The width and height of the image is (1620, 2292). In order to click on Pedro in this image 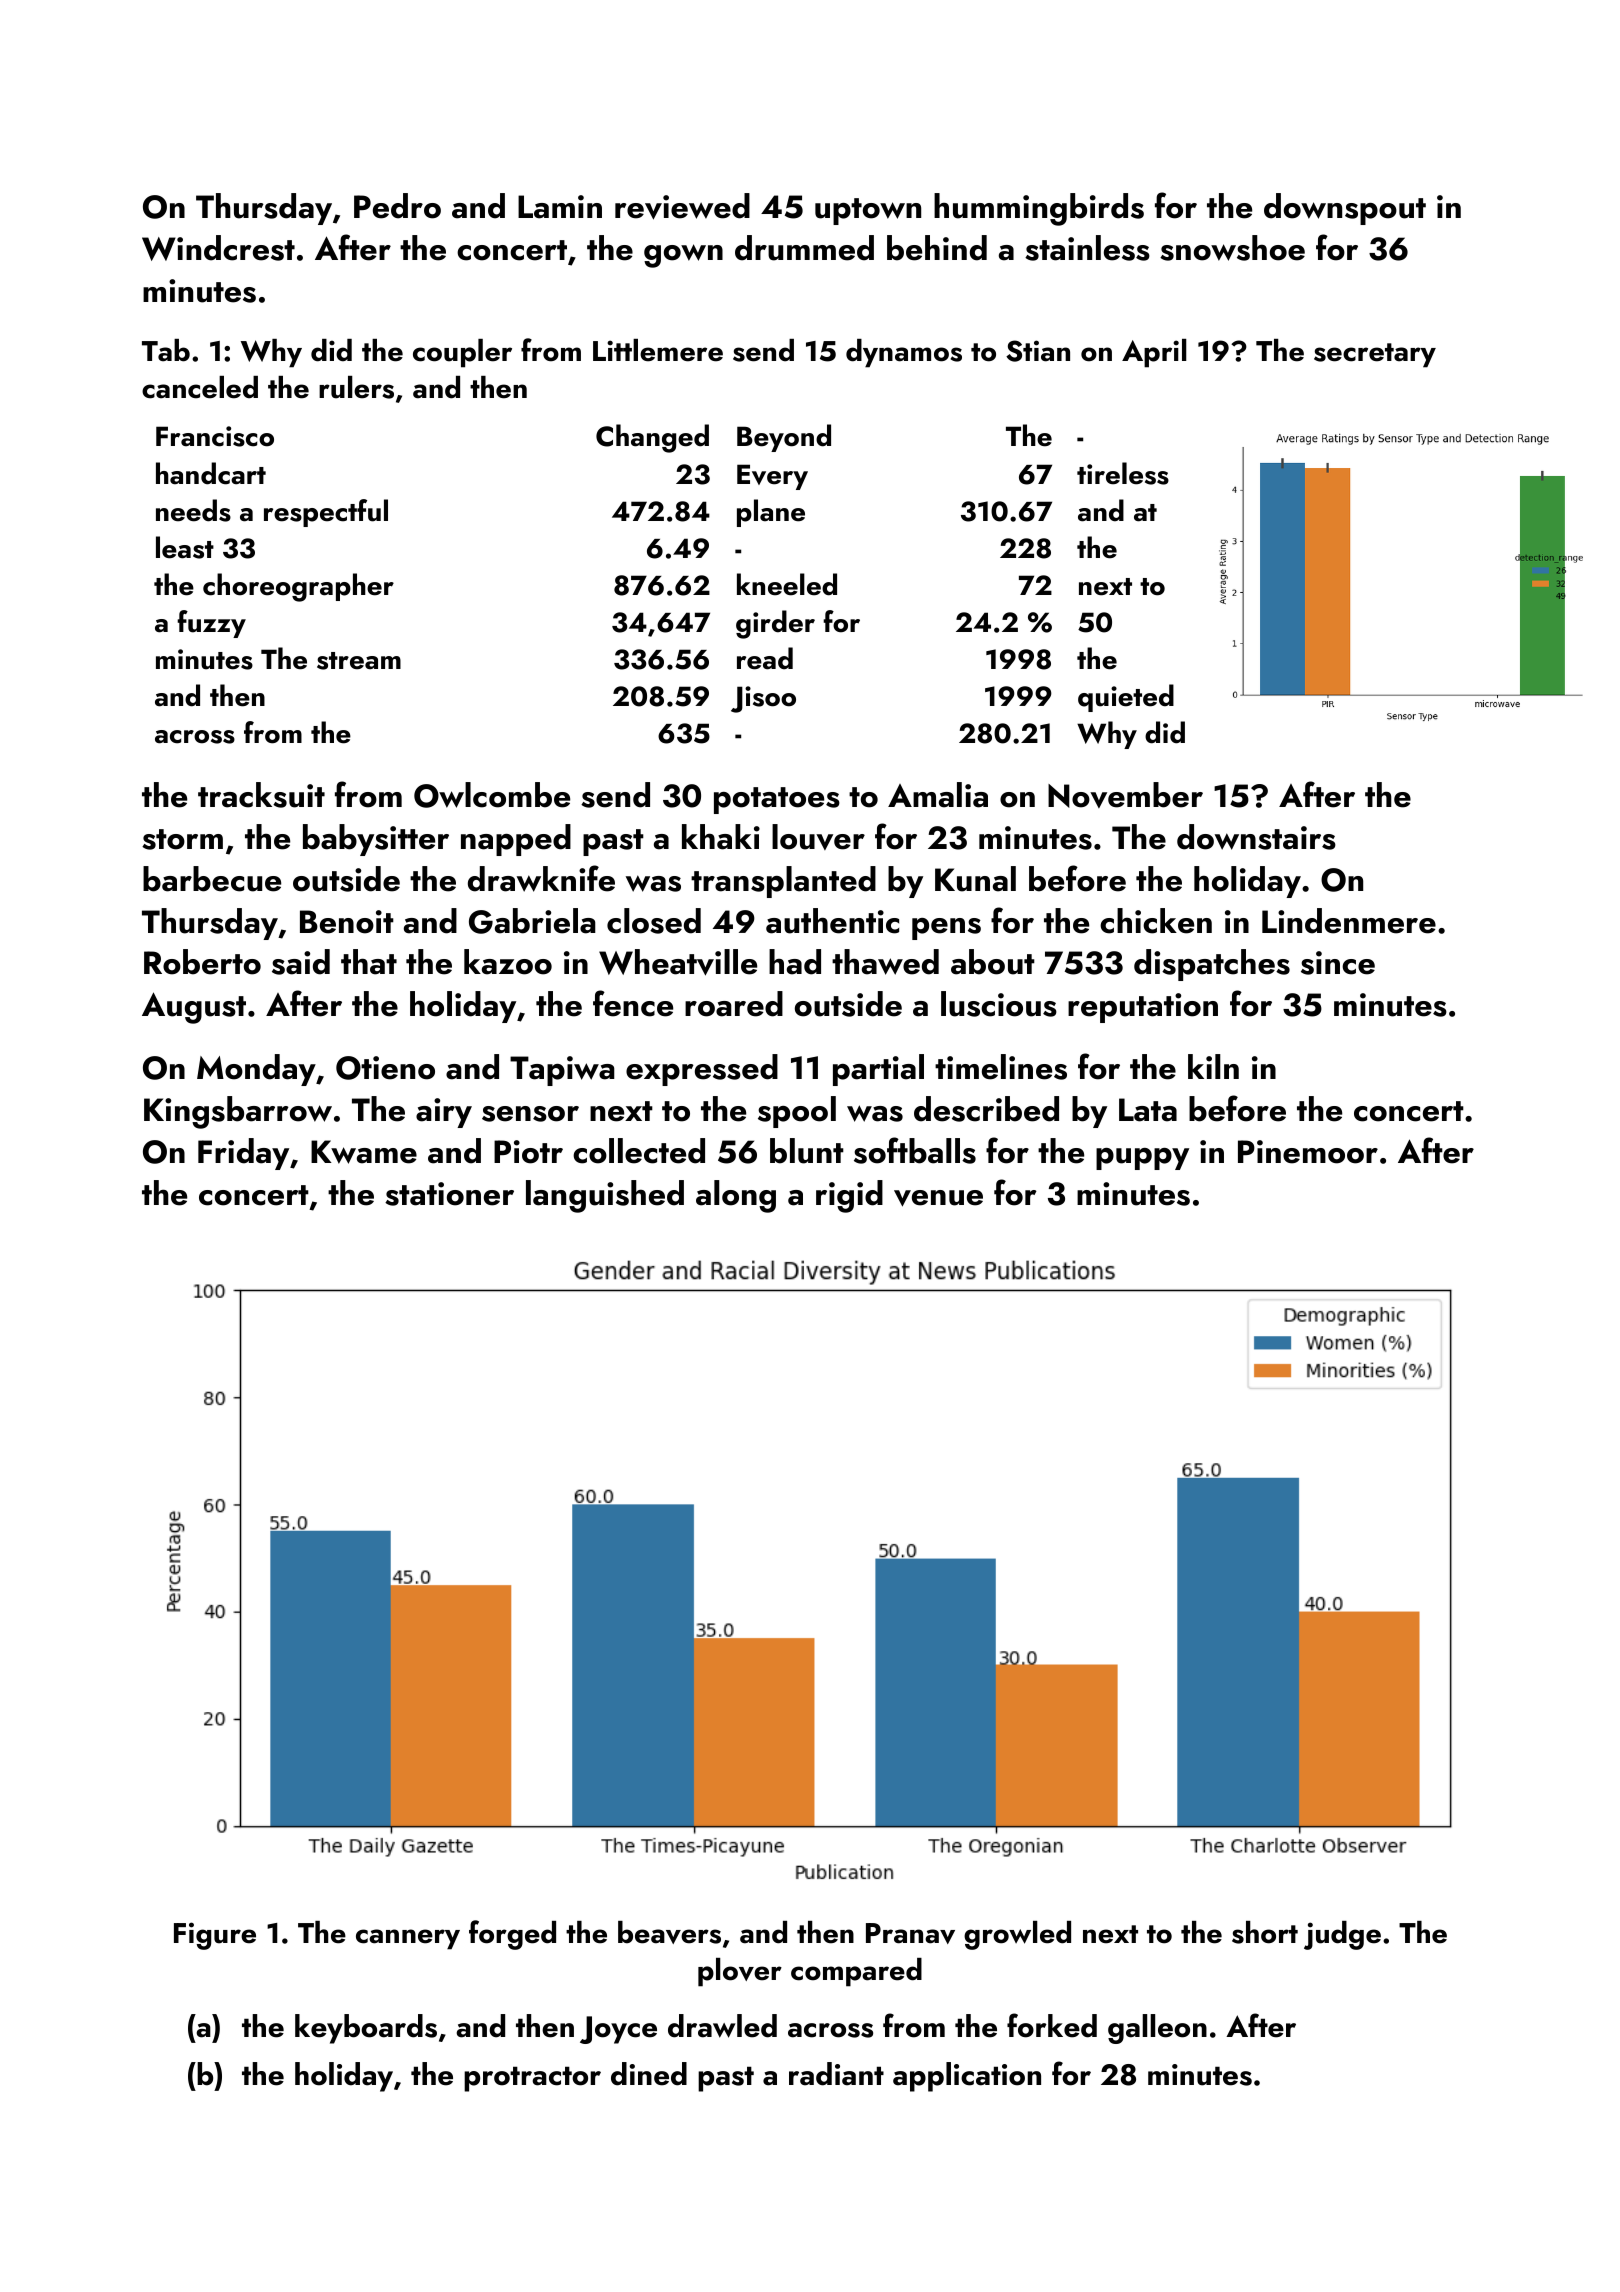, I will do `click(397, 206)`.
